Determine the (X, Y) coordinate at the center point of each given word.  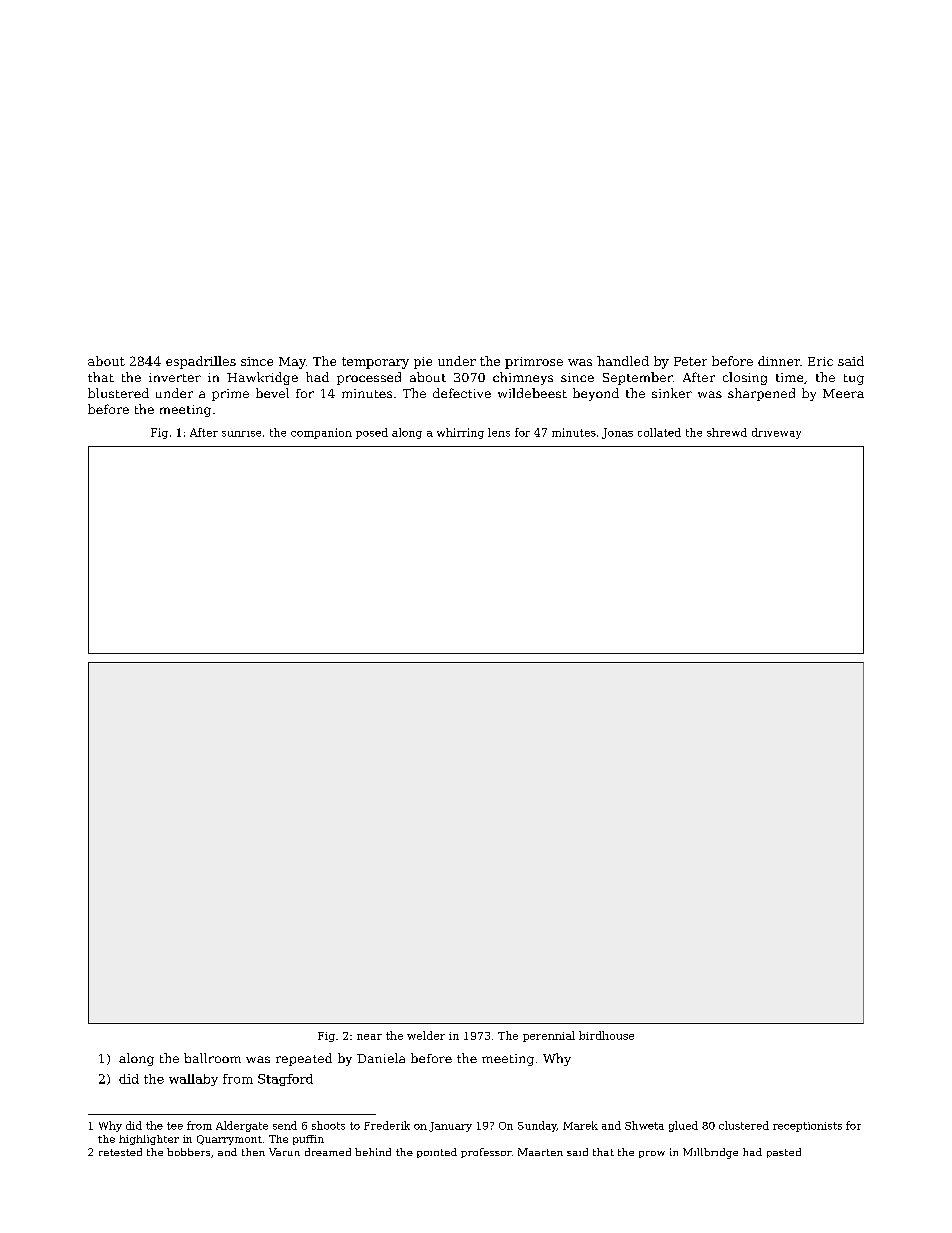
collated (659, 432)
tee (175, 1126)
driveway (776, 433)
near (369, 1037)
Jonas (617, 433)
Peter (690, 361)
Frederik (387, 1125)
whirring (460, 433)
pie (423, 363)
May (292, 363)
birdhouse (606, 1035)
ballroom (212, 1058)
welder (426, 1035)
